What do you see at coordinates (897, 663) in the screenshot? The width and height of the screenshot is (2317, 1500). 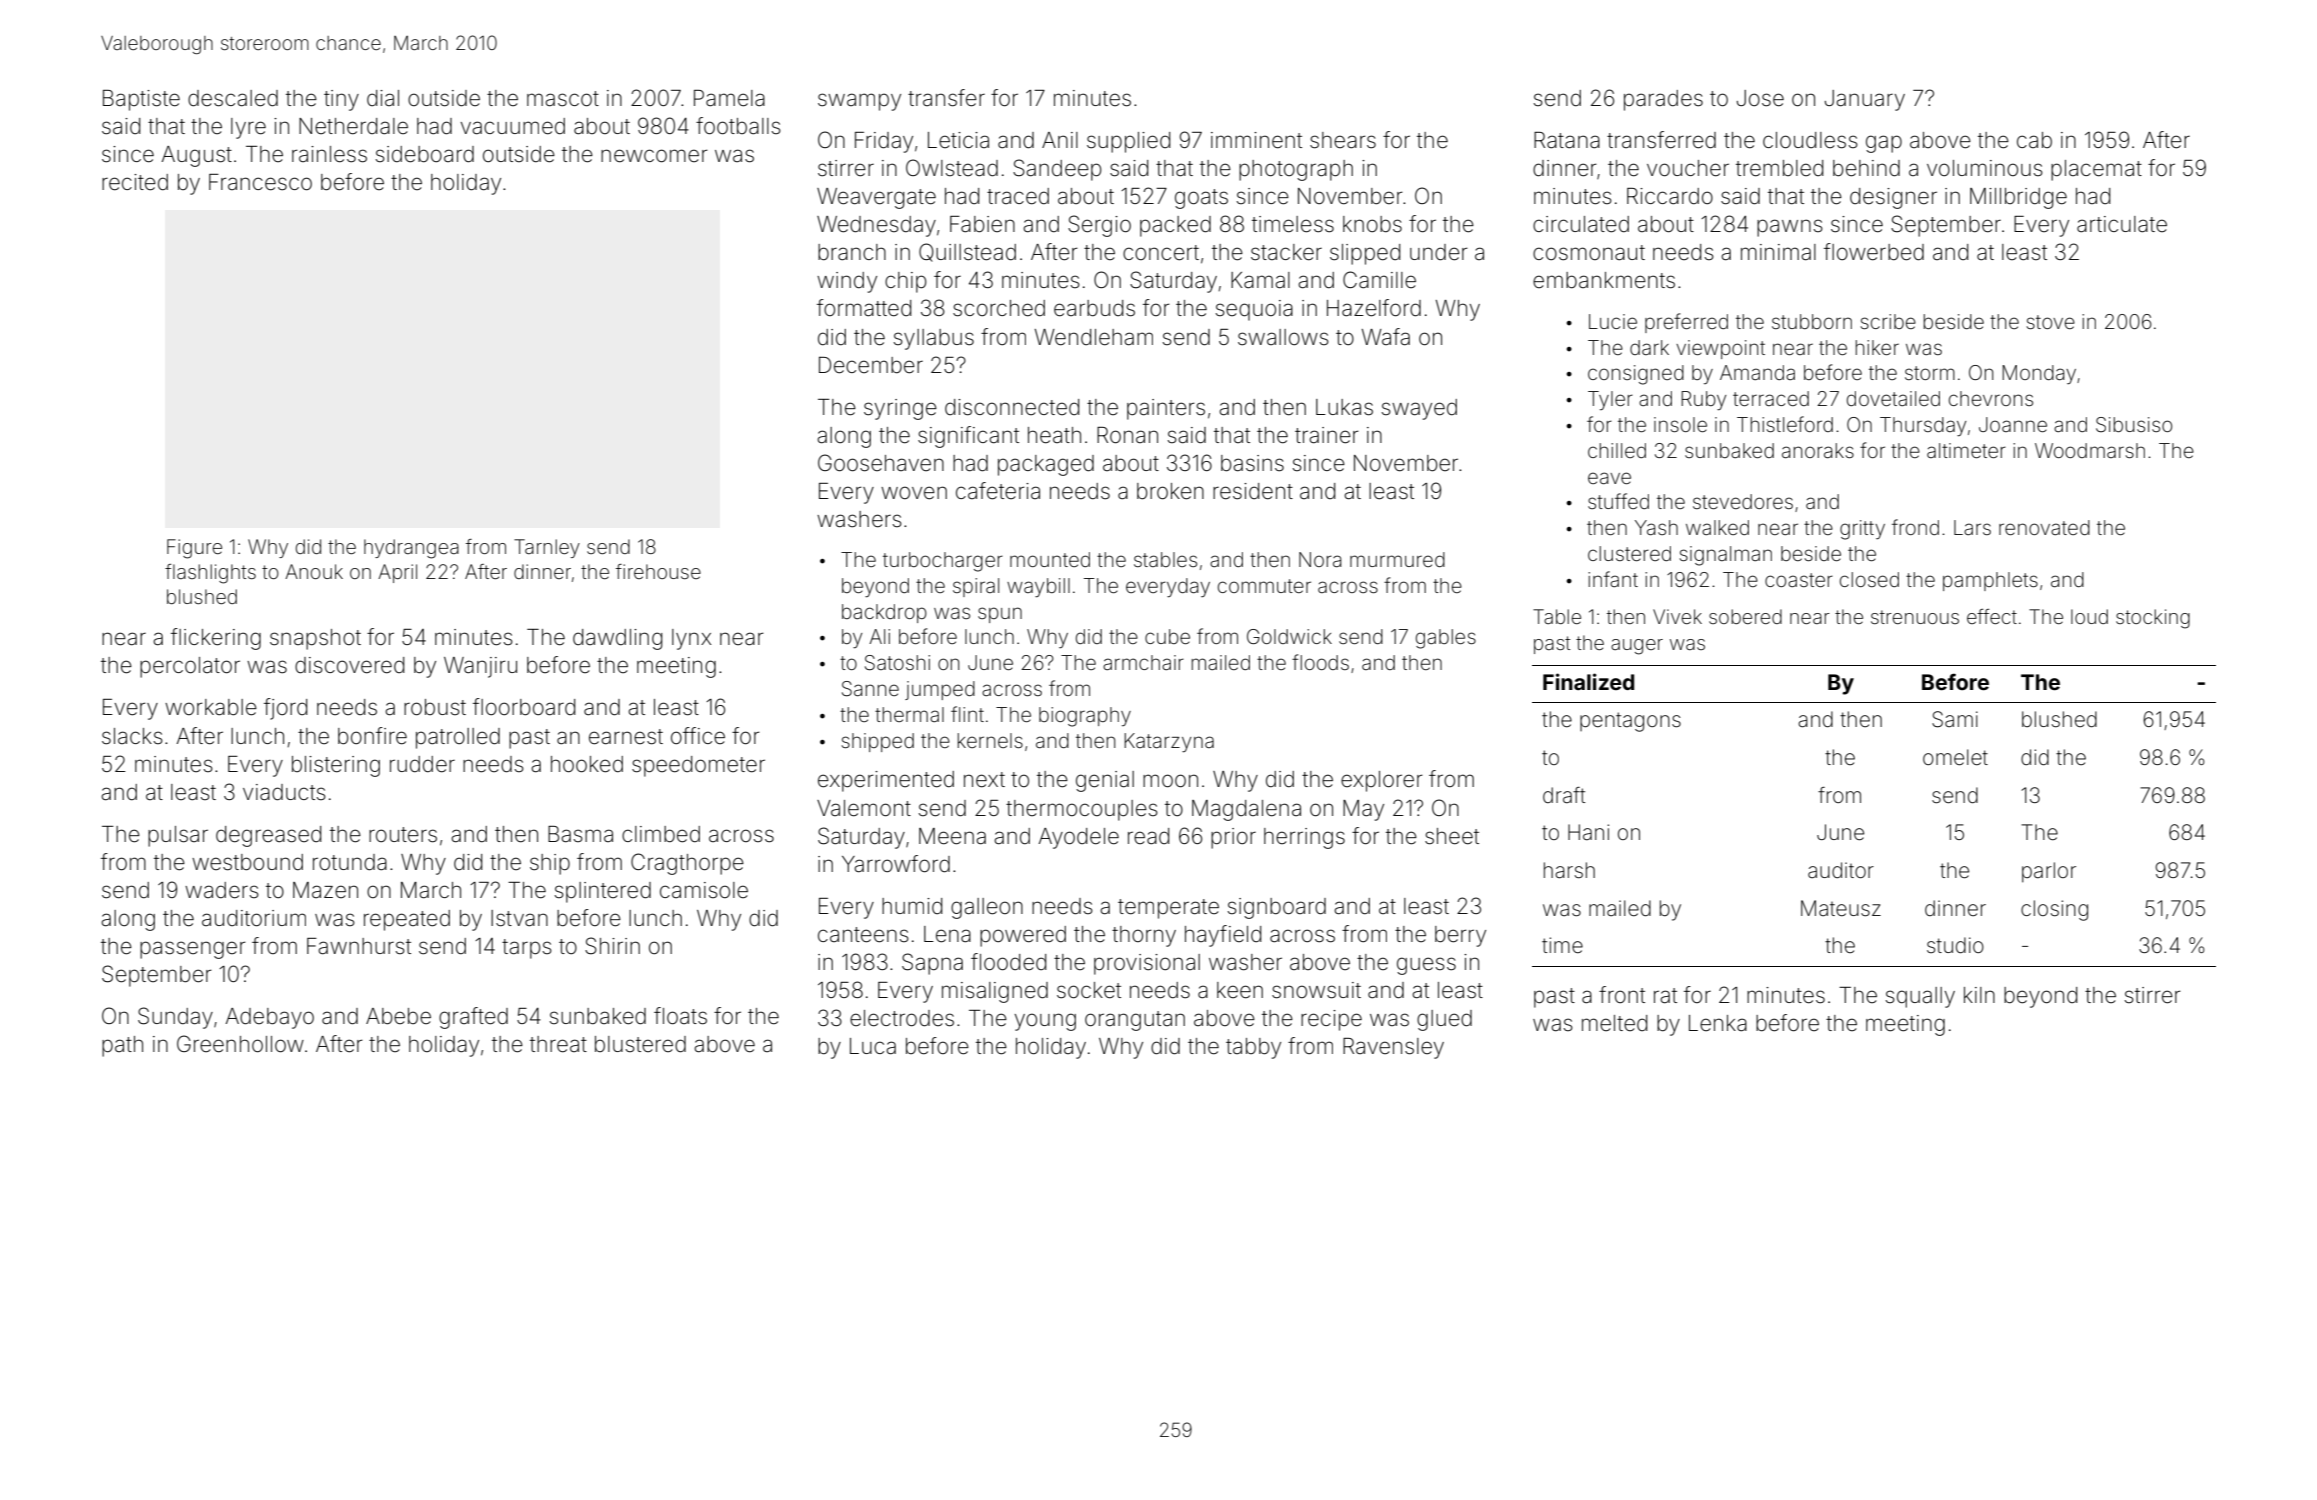 I see `Satoshi` at bounding box center [897, 663].
